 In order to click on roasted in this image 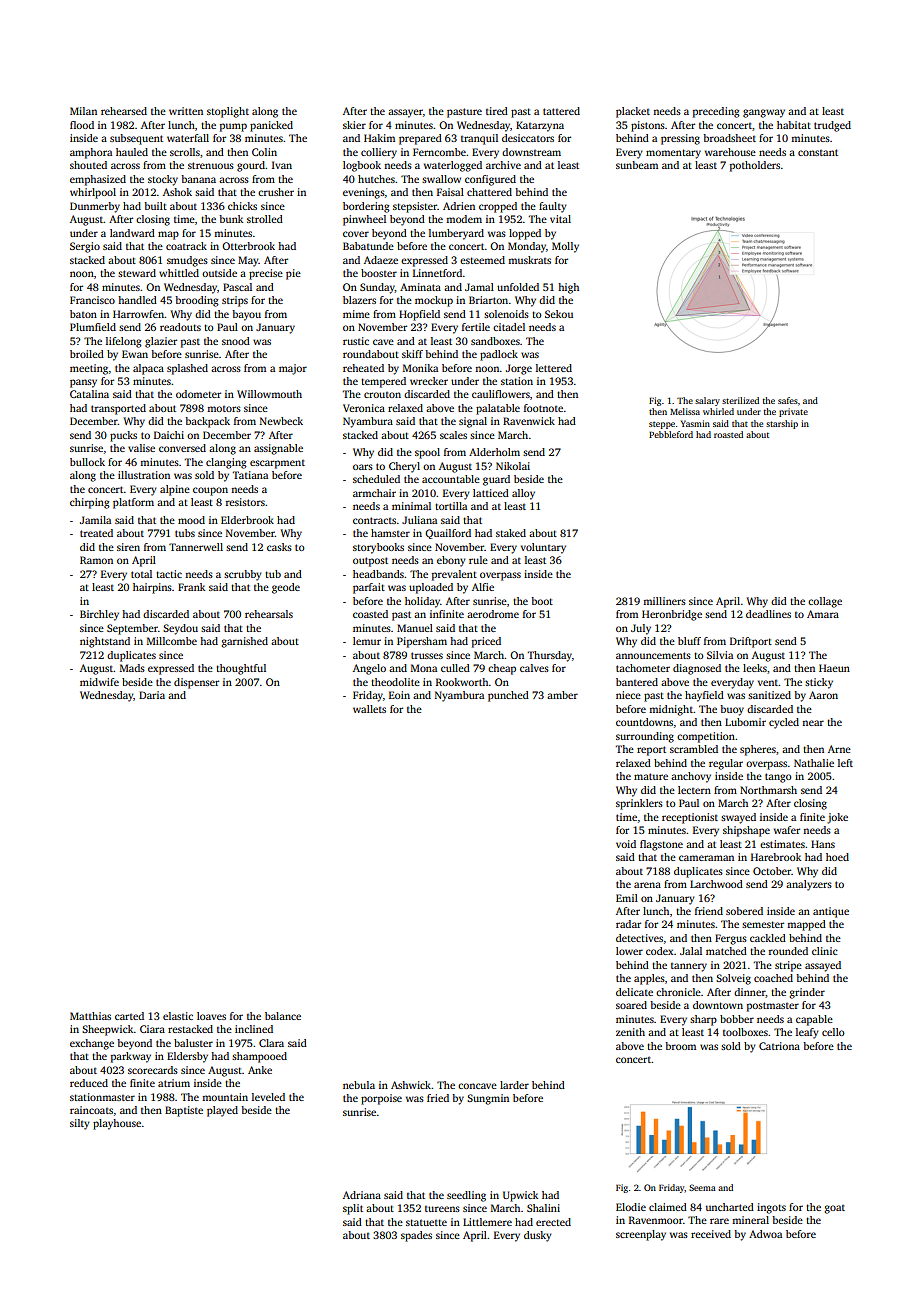, I will do `click(728, 434)`.
